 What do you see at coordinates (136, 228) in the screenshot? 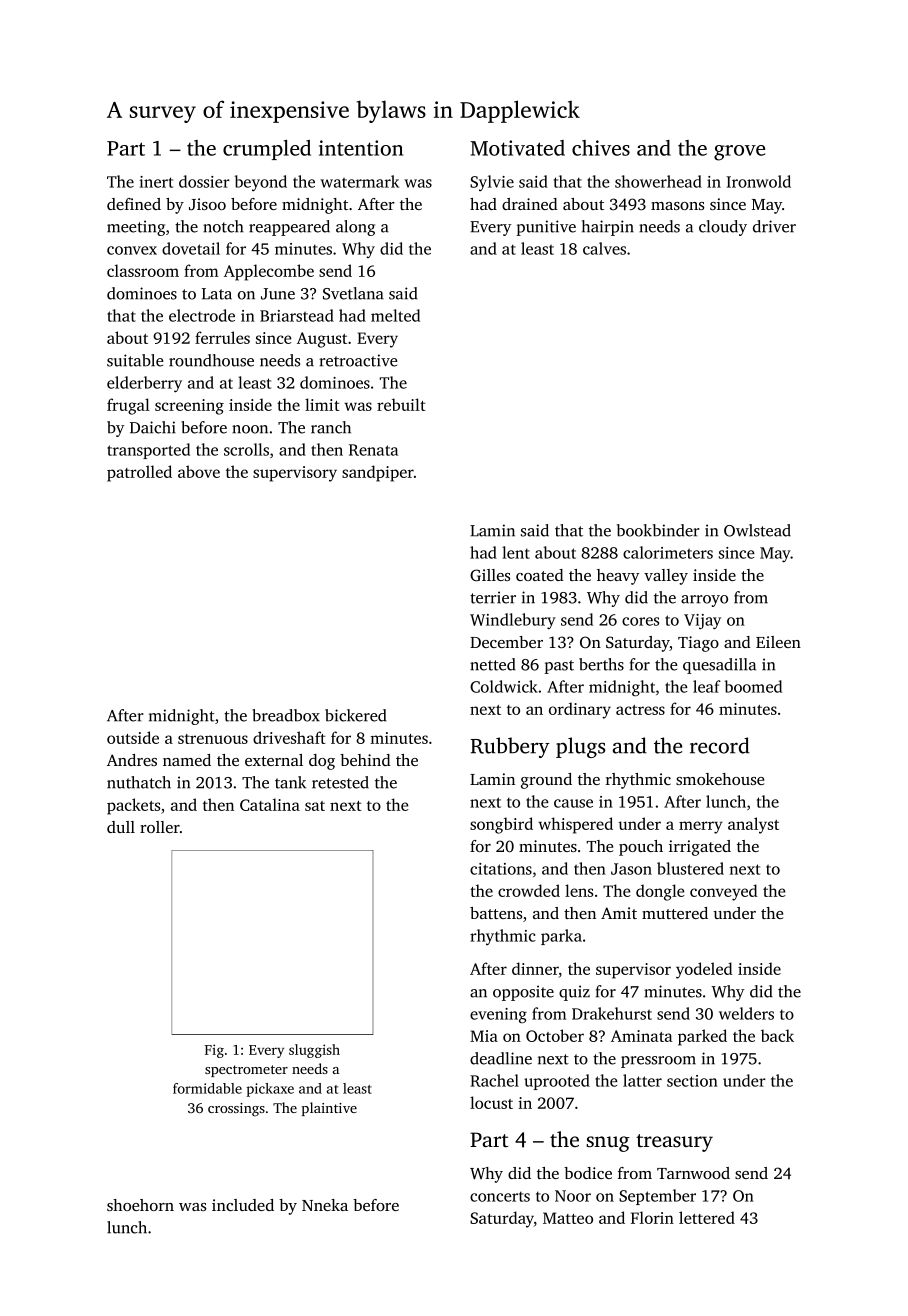
I see `meeting` at bounding box center [136, 228].
